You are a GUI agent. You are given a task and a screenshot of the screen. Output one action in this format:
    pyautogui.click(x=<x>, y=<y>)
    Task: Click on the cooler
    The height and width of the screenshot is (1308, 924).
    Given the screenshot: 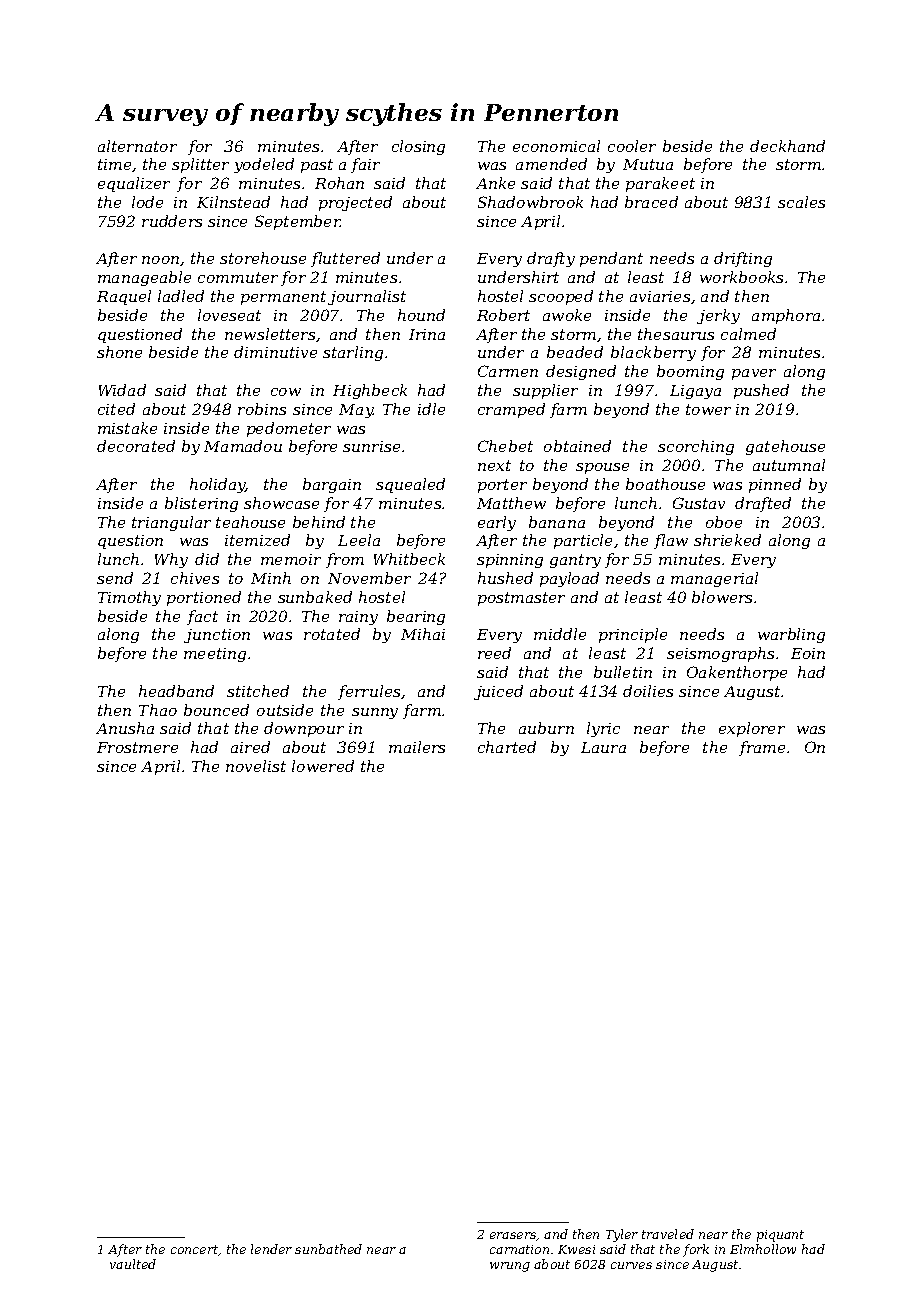 What is the action you would take?
    pyautogui.click(x=632, y=146)
